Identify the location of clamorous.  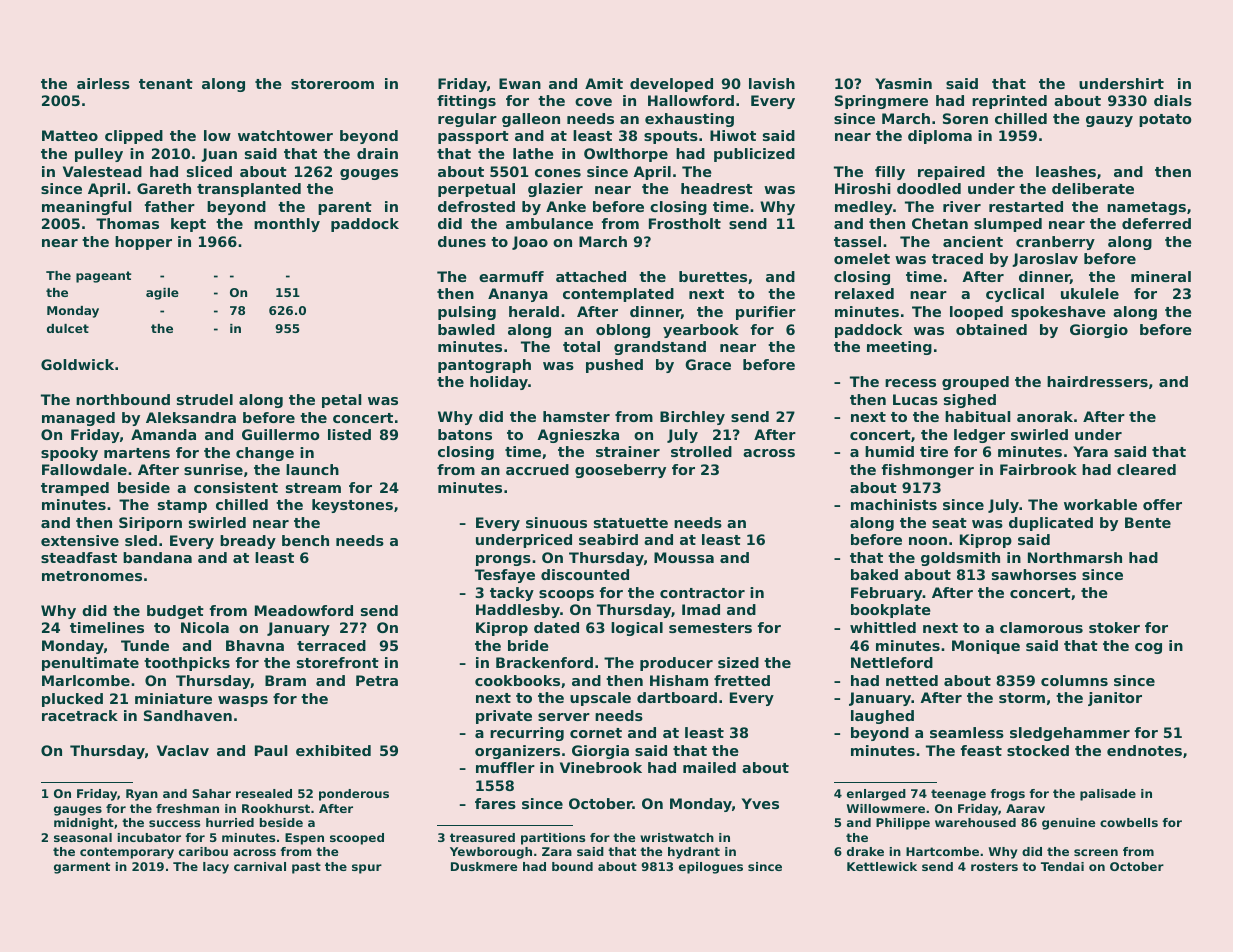
(1041, 627).
